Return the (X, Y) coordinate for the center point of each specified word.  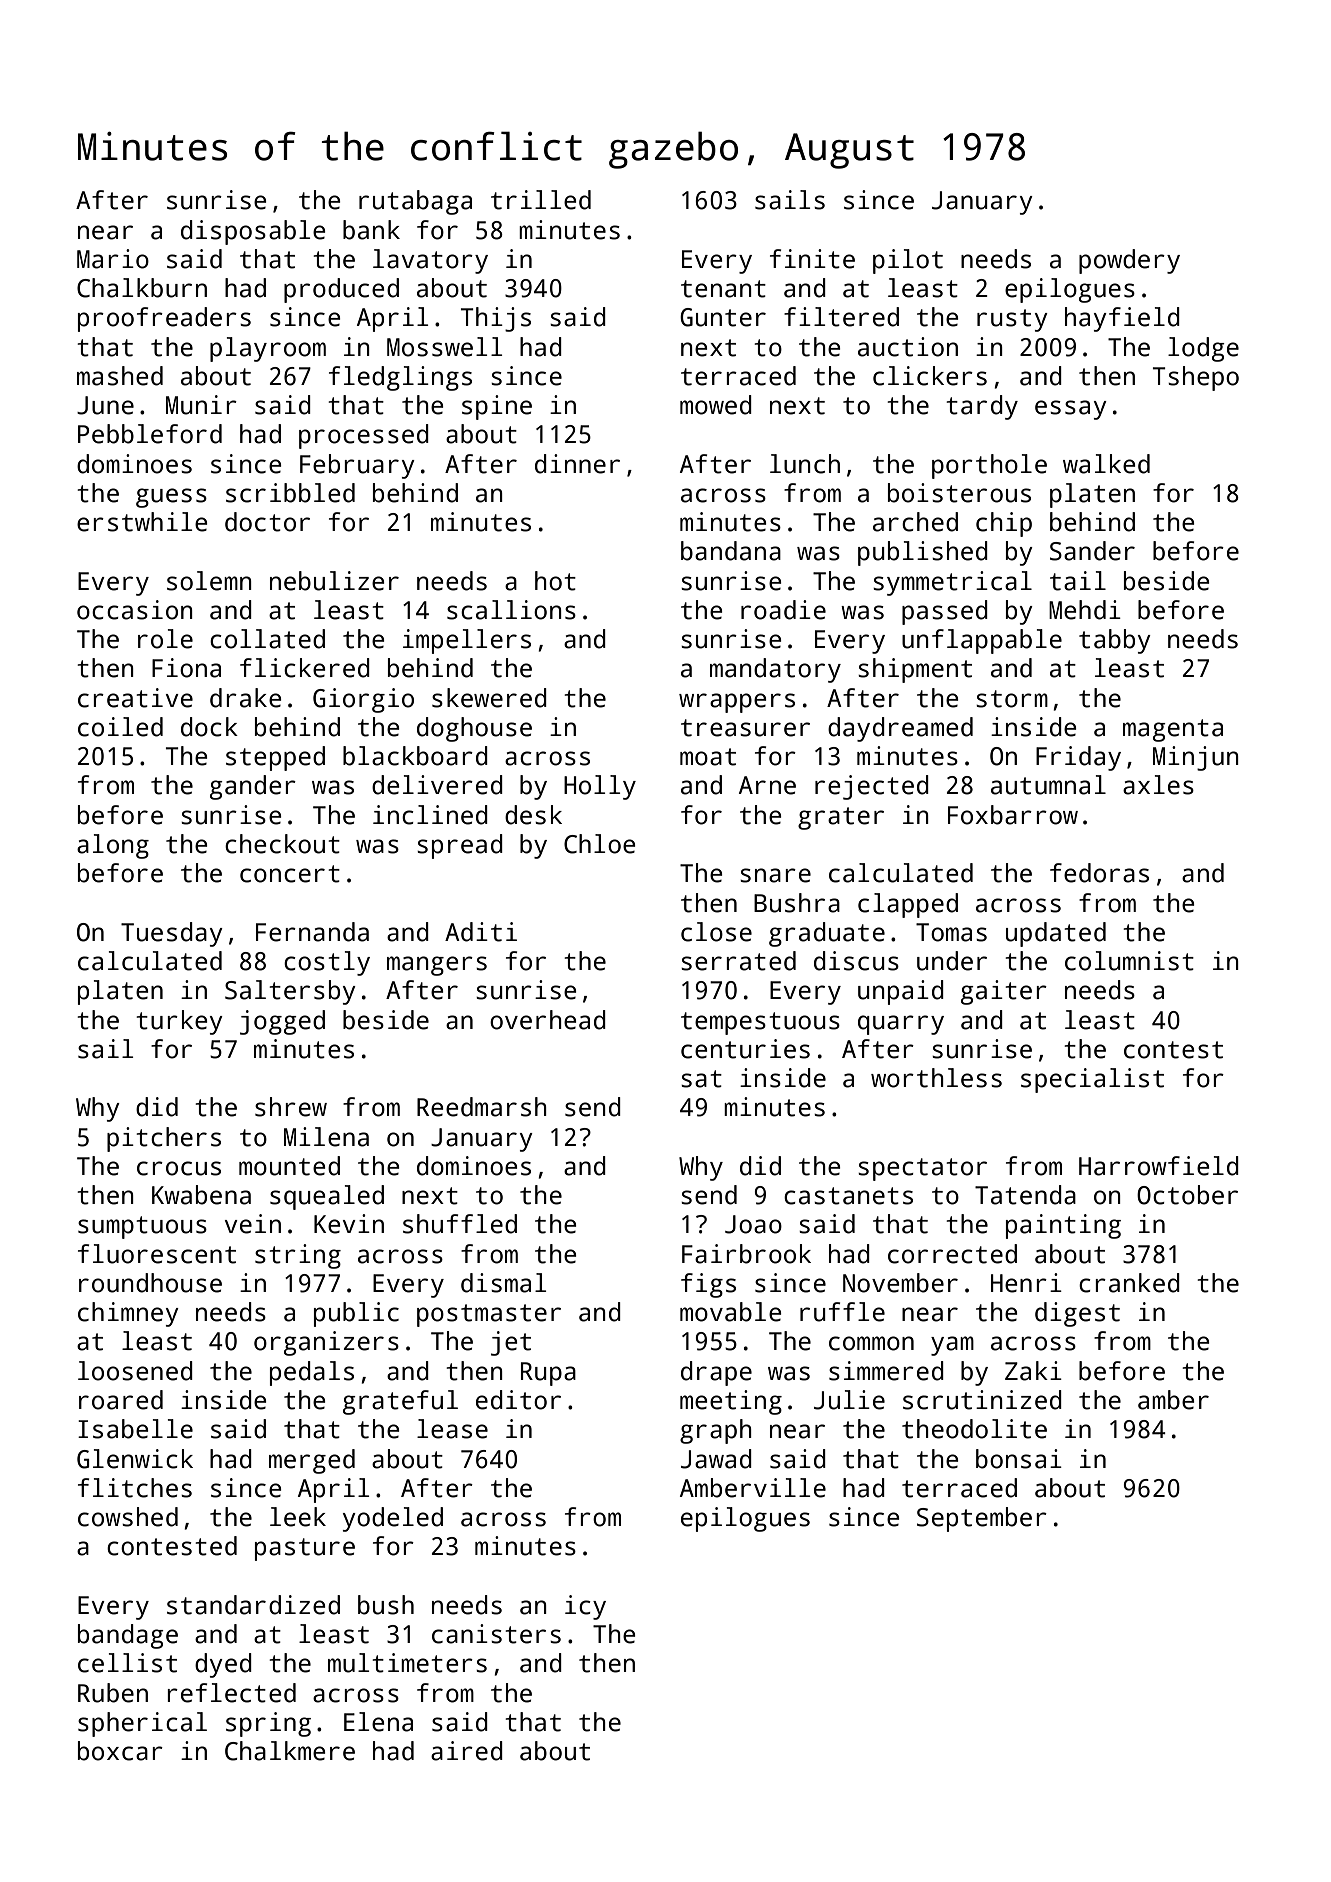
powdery (1129, 261)
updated (1056, 934)
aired (467, 1751)
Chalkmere (290, 1751)
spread (460, 846)
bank (371, 230)
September (982, 1519)
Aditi (481, 932)
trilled (541, 200)
